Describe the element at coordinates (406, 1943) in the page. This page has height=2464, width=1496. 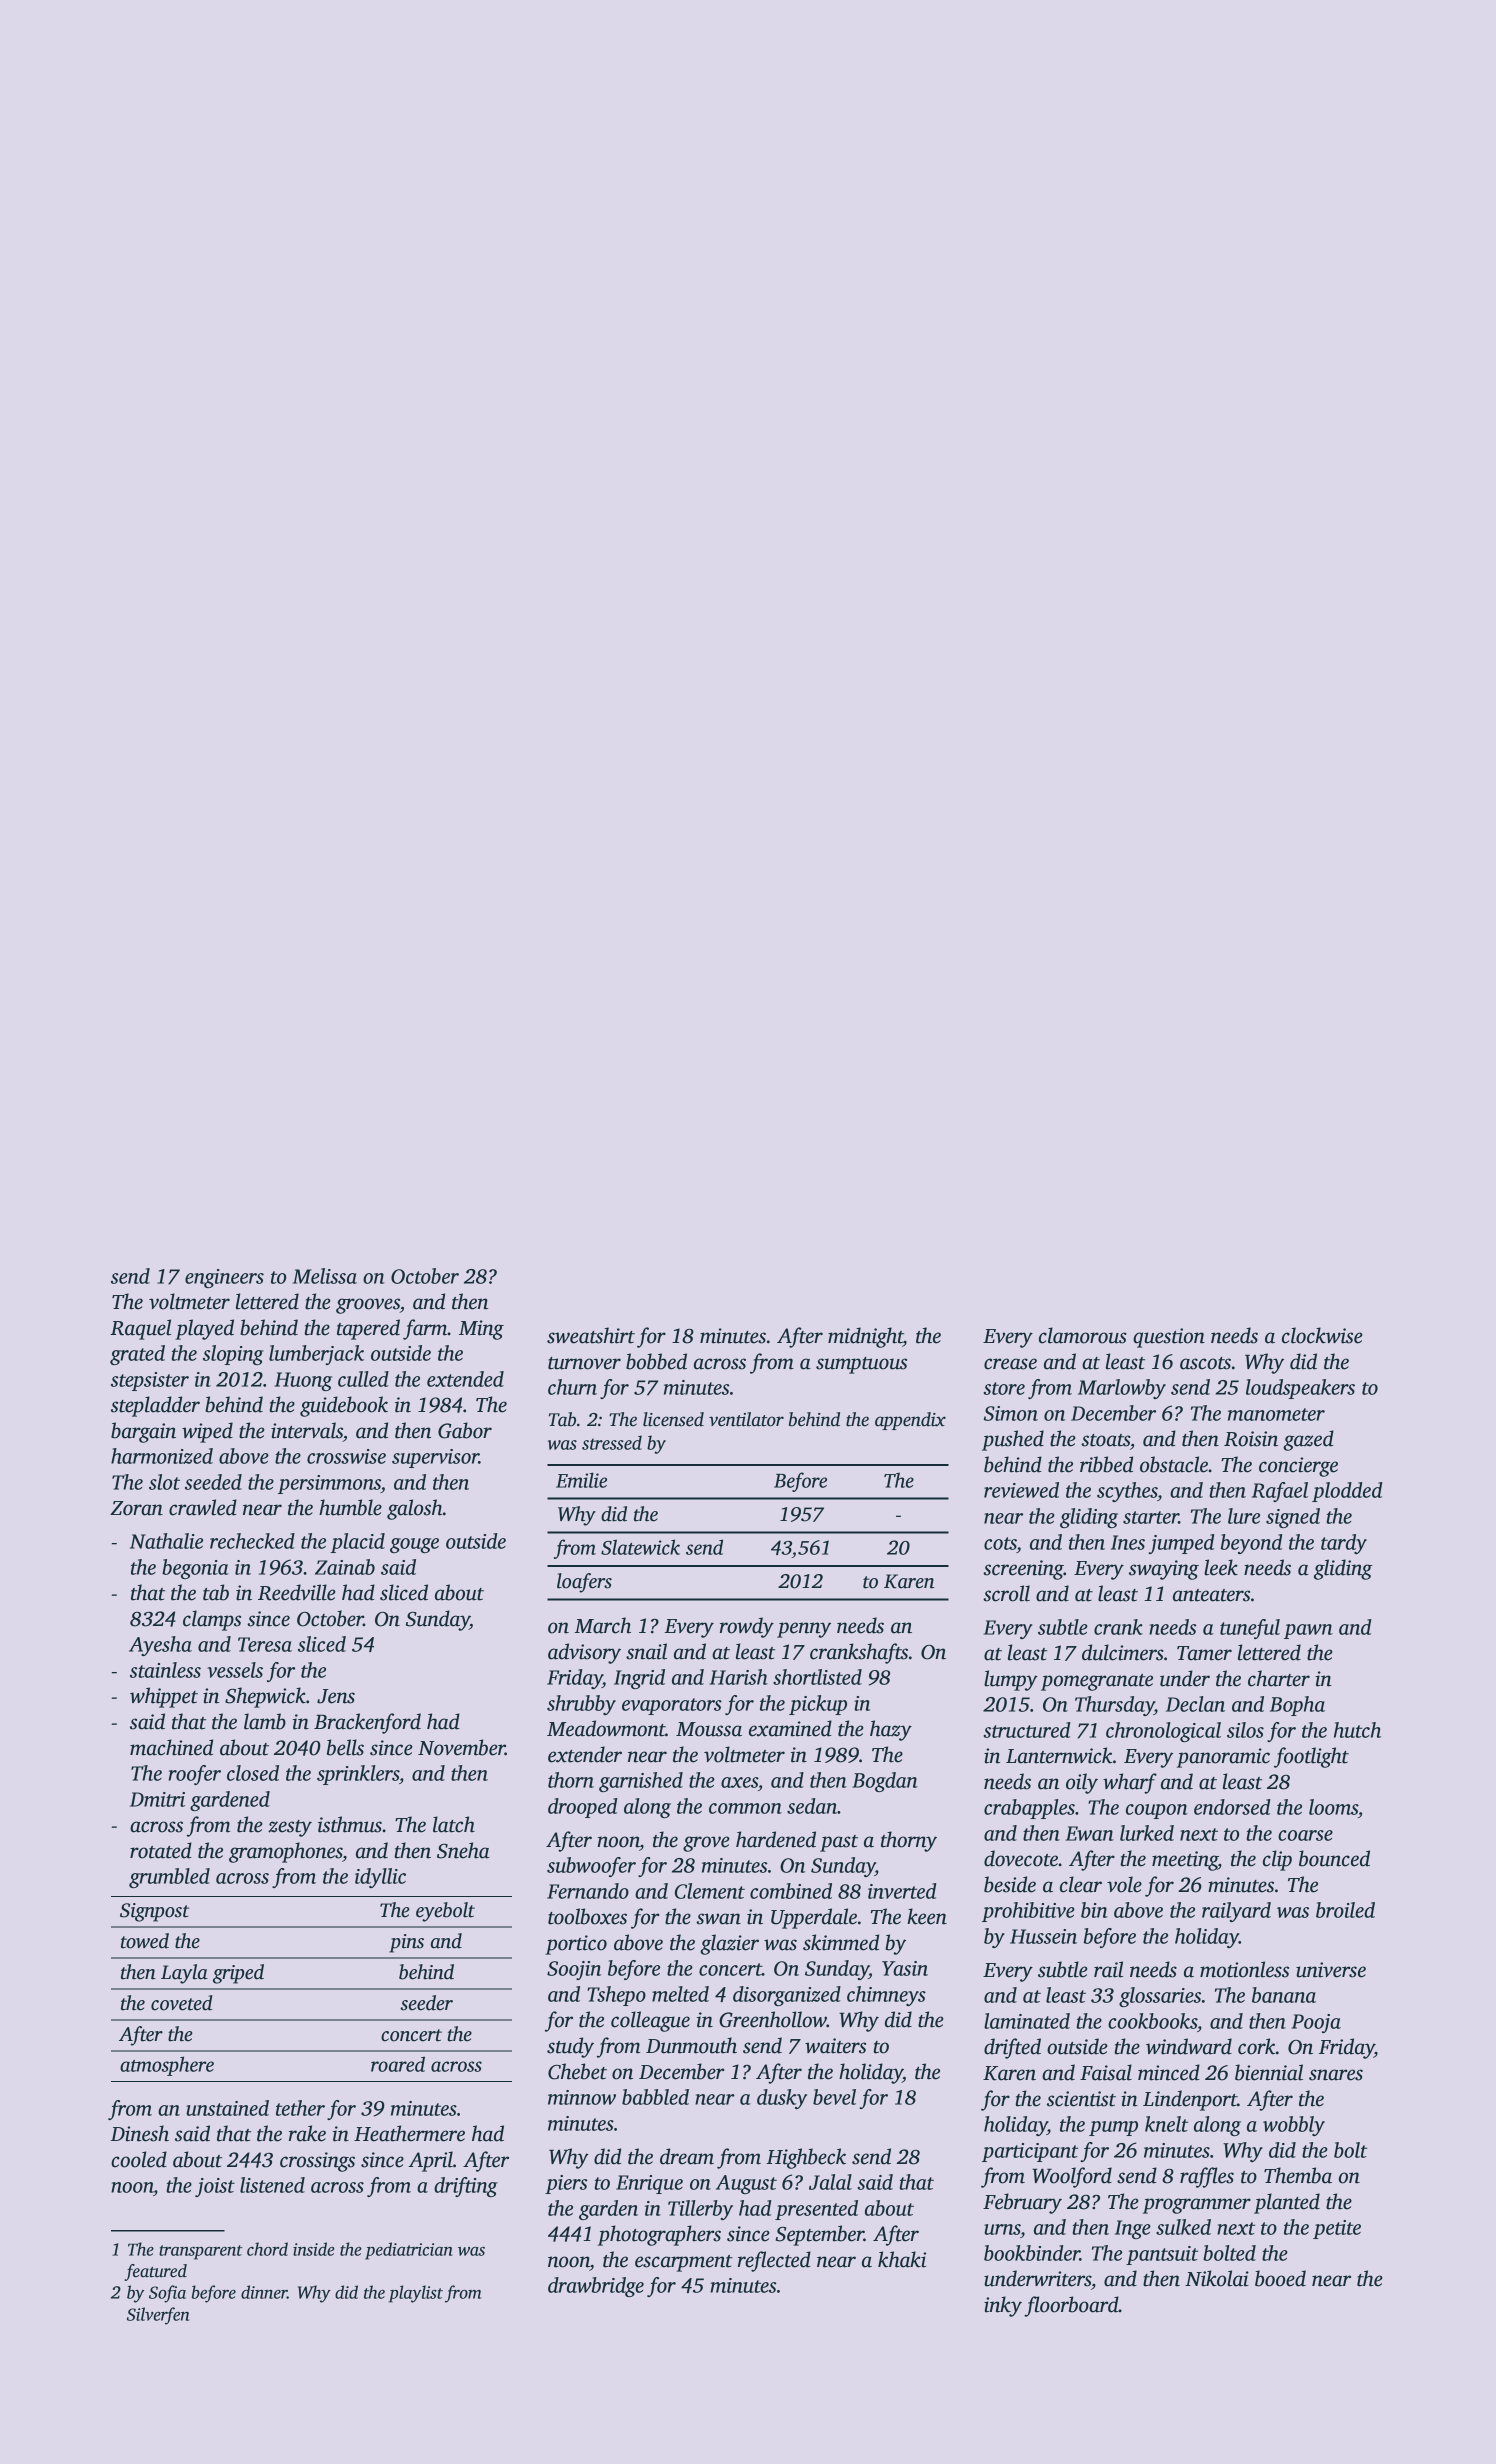
I see `pins` at that location.
